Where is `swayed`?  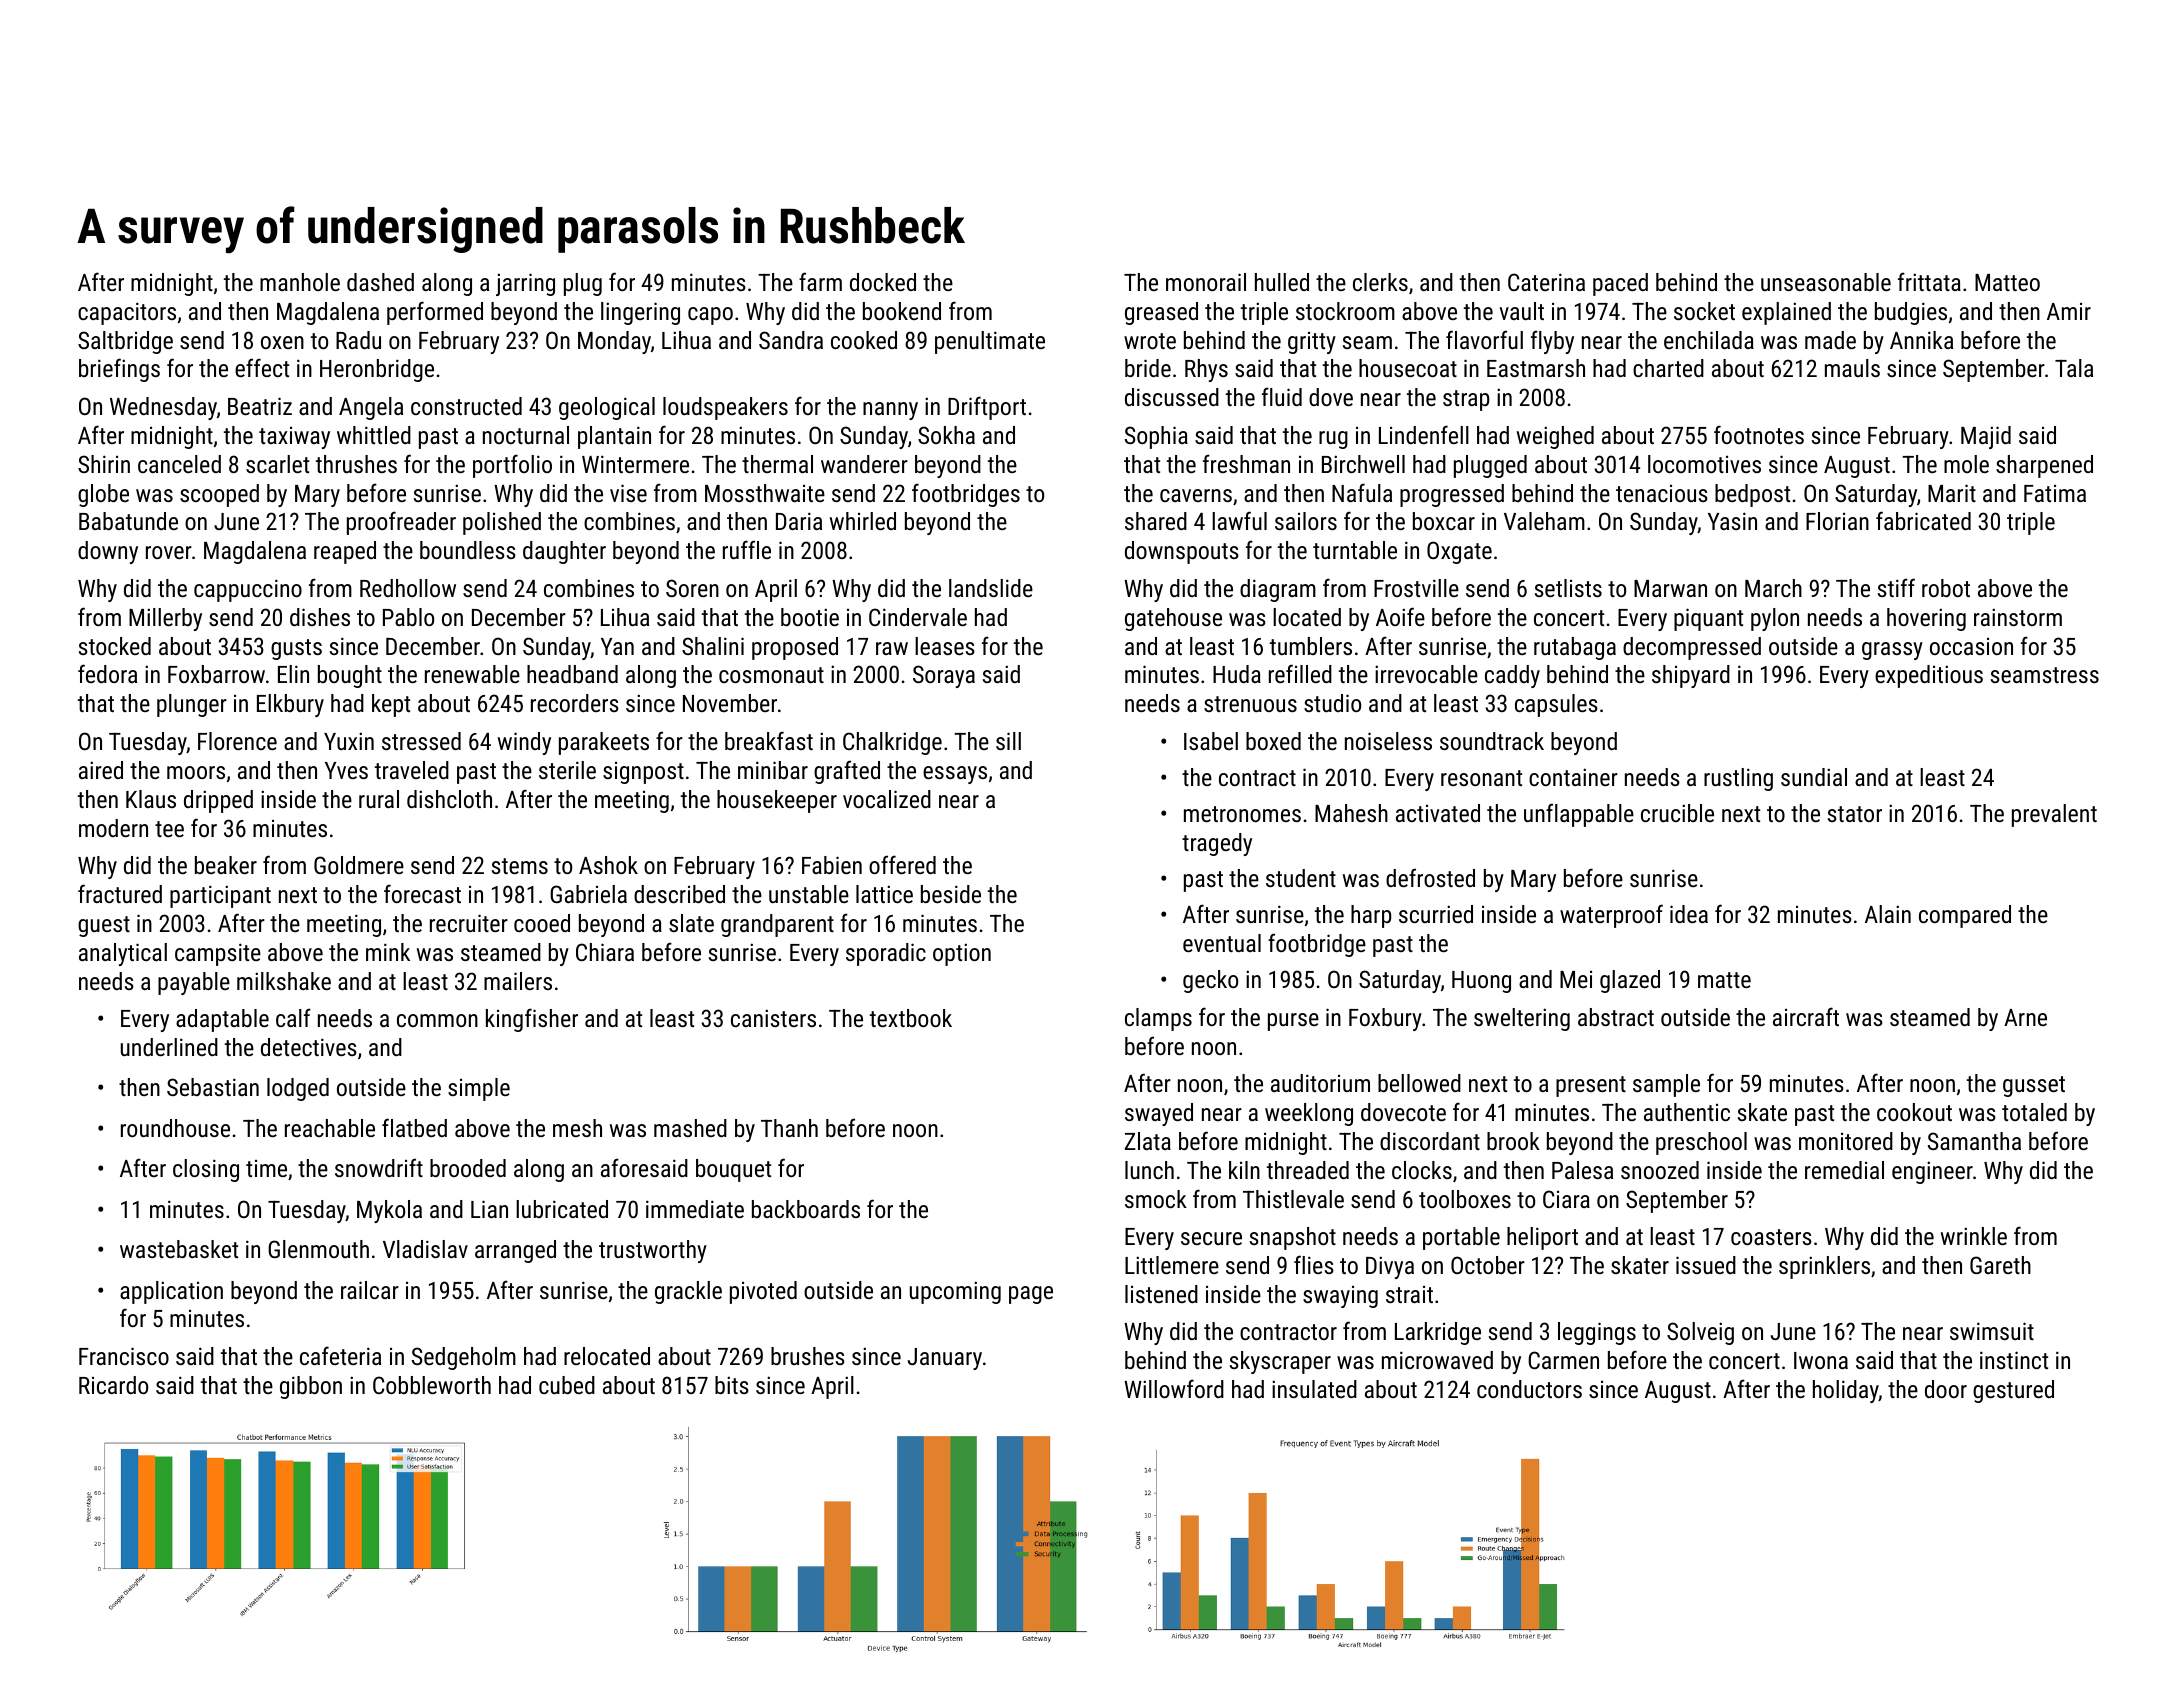
swayed is located at coordinates (1159, 1114).
